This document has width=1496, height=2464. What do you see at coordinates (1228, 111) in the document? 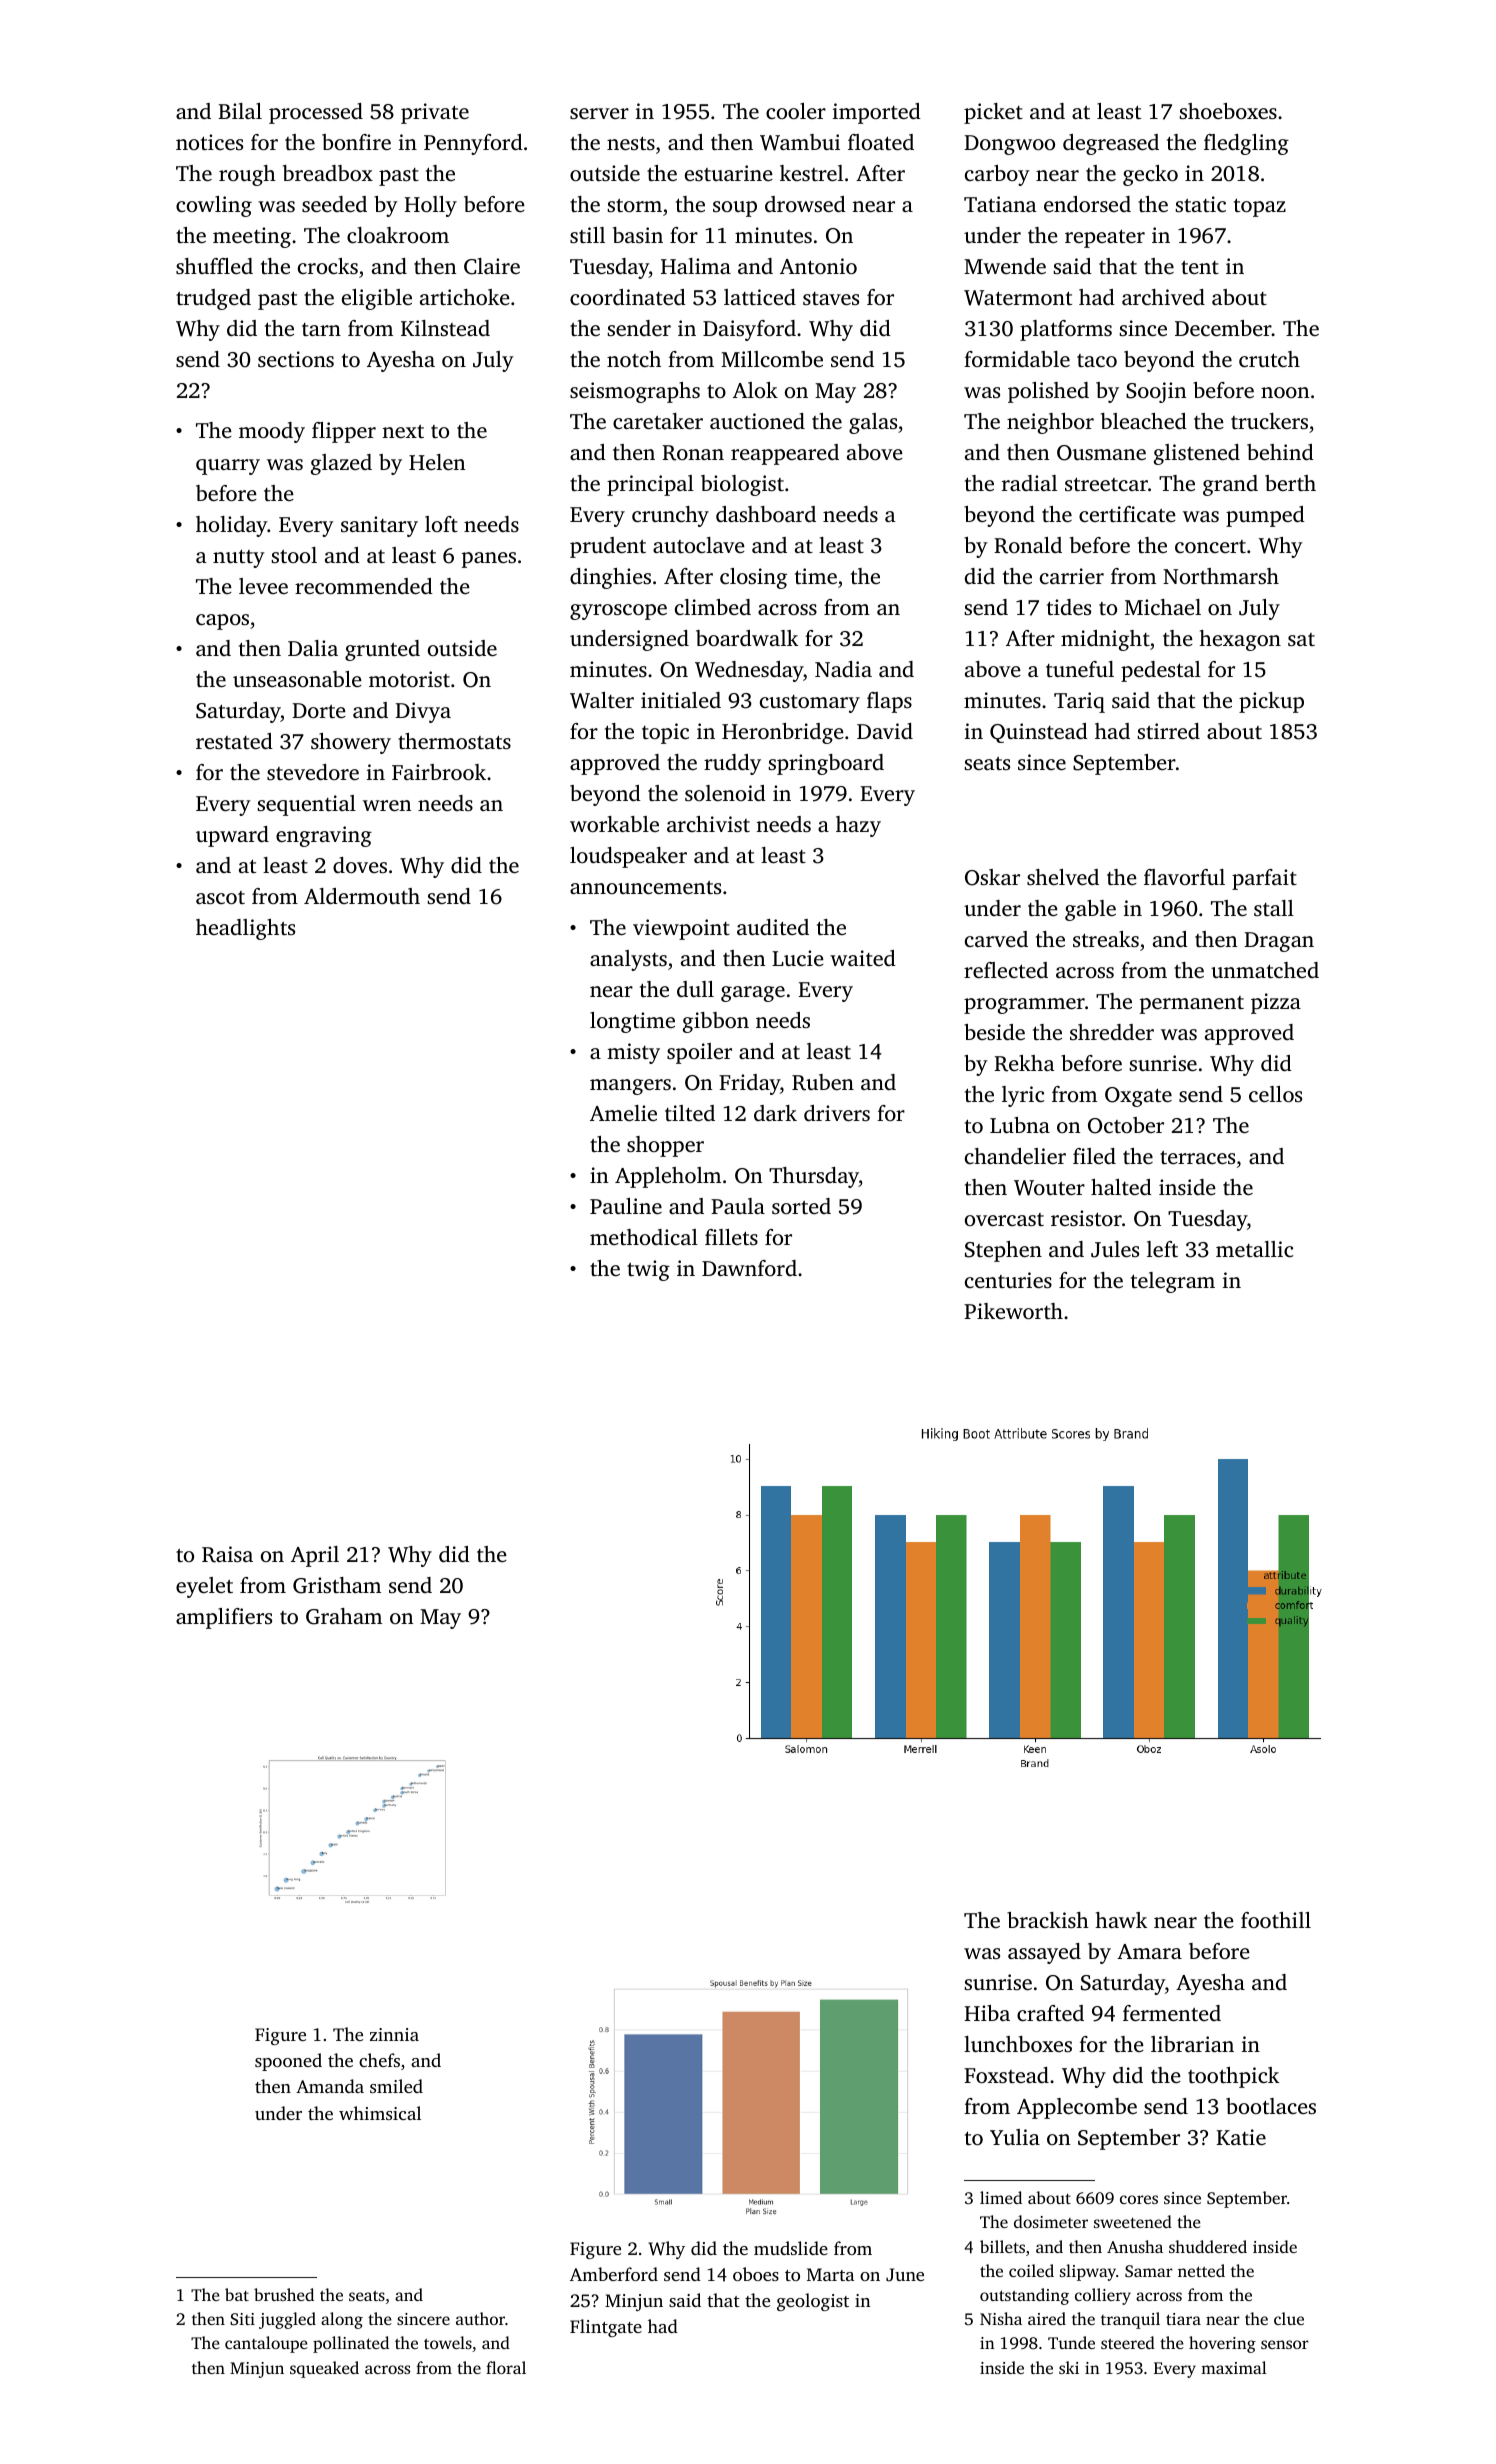
I see `shoeboxes` at bounding box center [1228, 111].
